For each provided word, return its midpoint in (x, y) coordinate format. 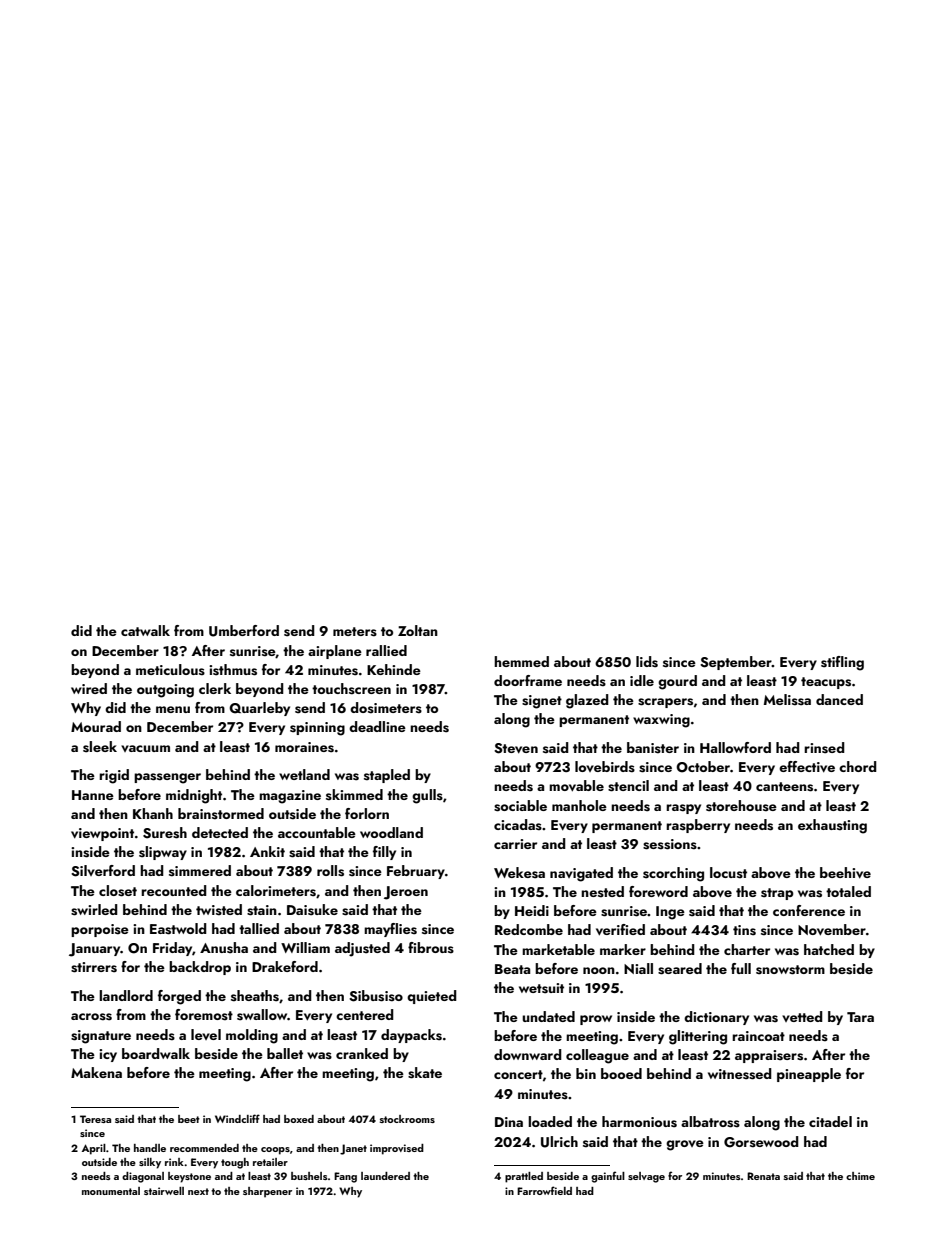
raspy (683, 809)
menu (173, 709)
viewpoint (102, 834)
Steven (516, 748)
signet (542, 702)
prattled (524, 1177)
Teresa (95, 1119)
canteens (784, 787)
